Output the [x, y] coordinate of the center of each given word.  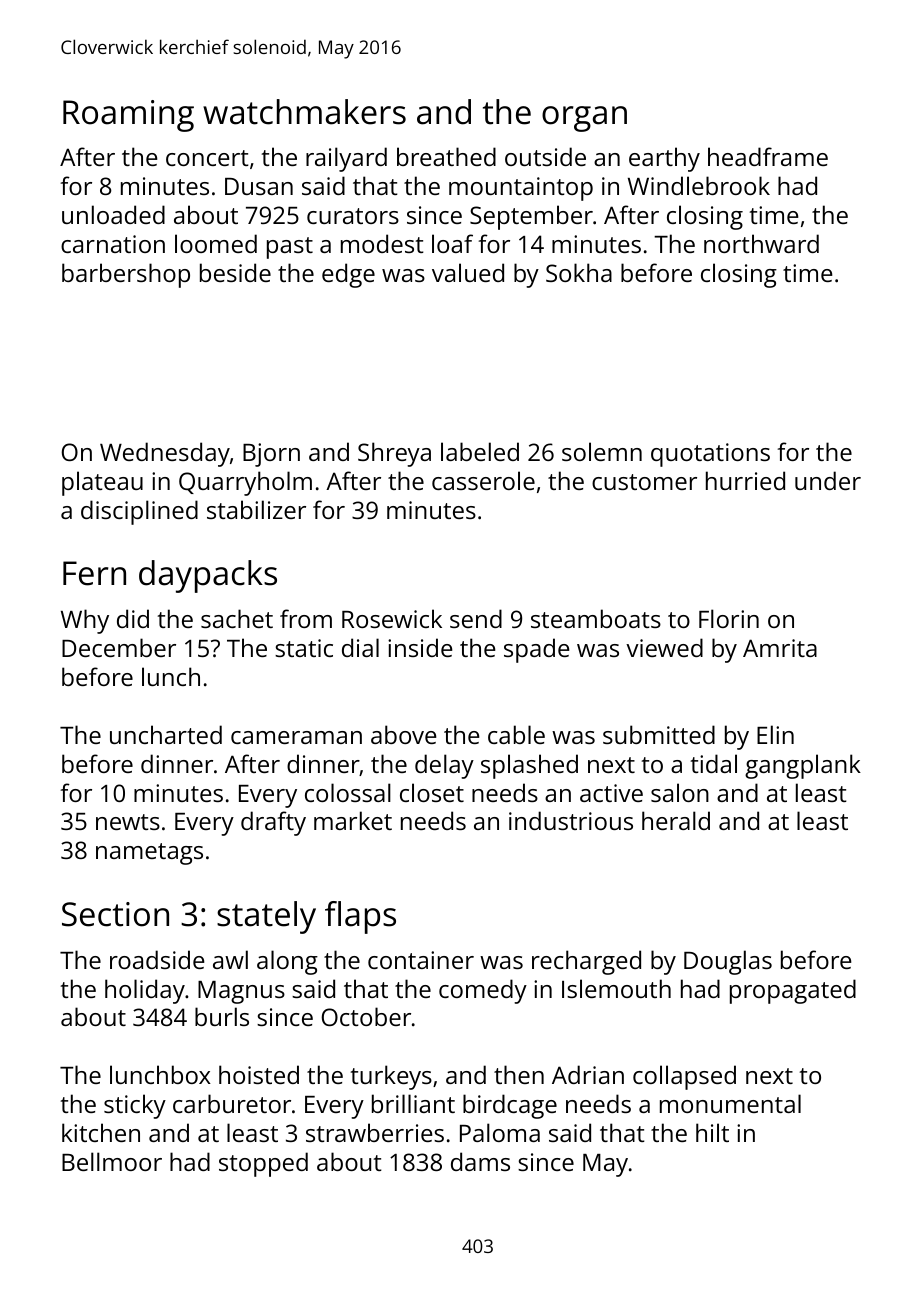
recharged [586, 962]
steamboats [596, 618]
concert [207, 158]
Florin [729, 618]
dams [480, 1161]
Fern [94, 573]
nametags [149, 854]
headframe [768, 156]
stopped [263, 1164]
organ [584, 119]
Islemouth [616, 988]
